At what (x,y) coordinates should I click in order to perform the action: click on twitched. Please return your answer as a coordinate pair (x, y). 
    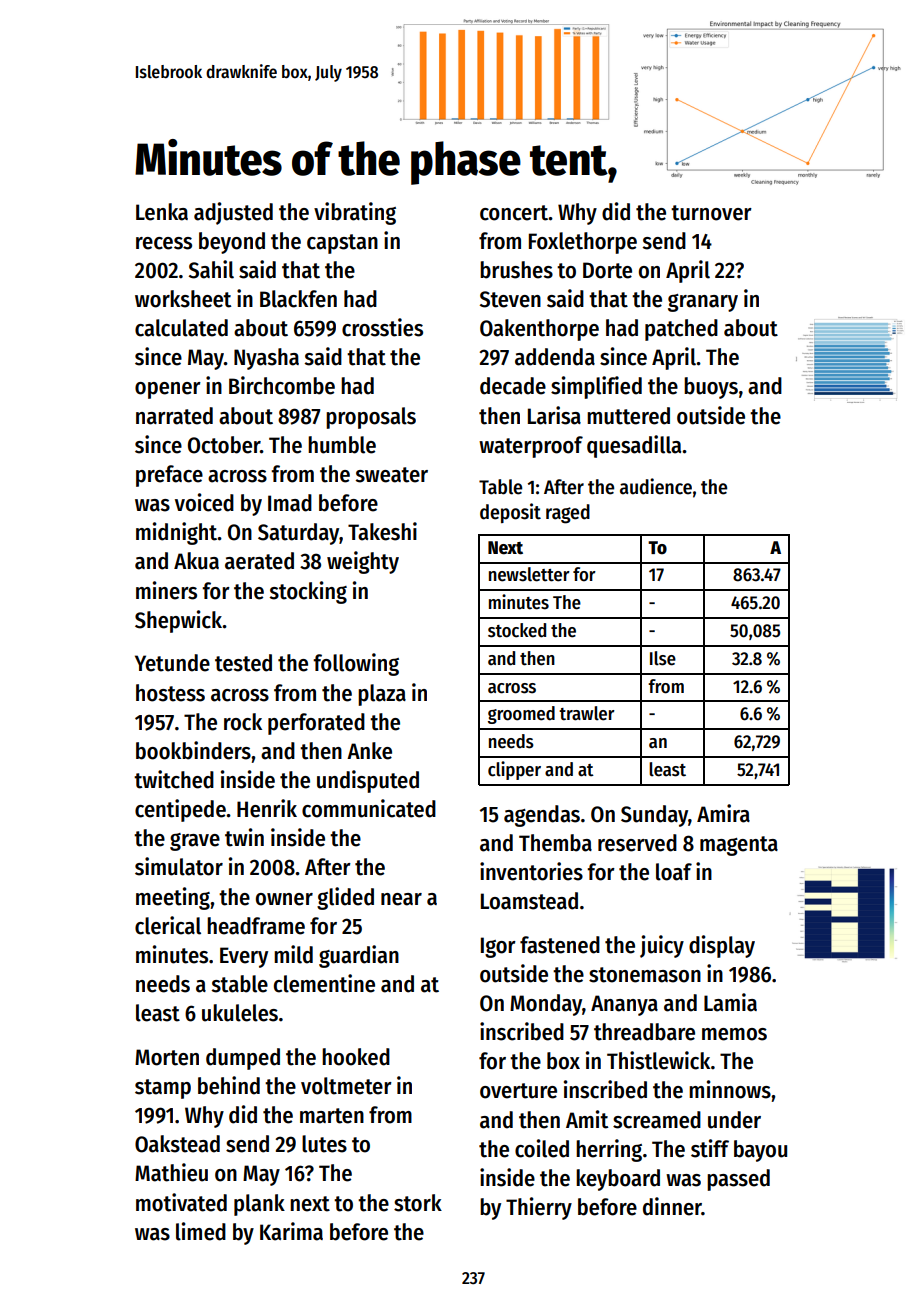
    Looking at the image, I should click on (174, 779).
